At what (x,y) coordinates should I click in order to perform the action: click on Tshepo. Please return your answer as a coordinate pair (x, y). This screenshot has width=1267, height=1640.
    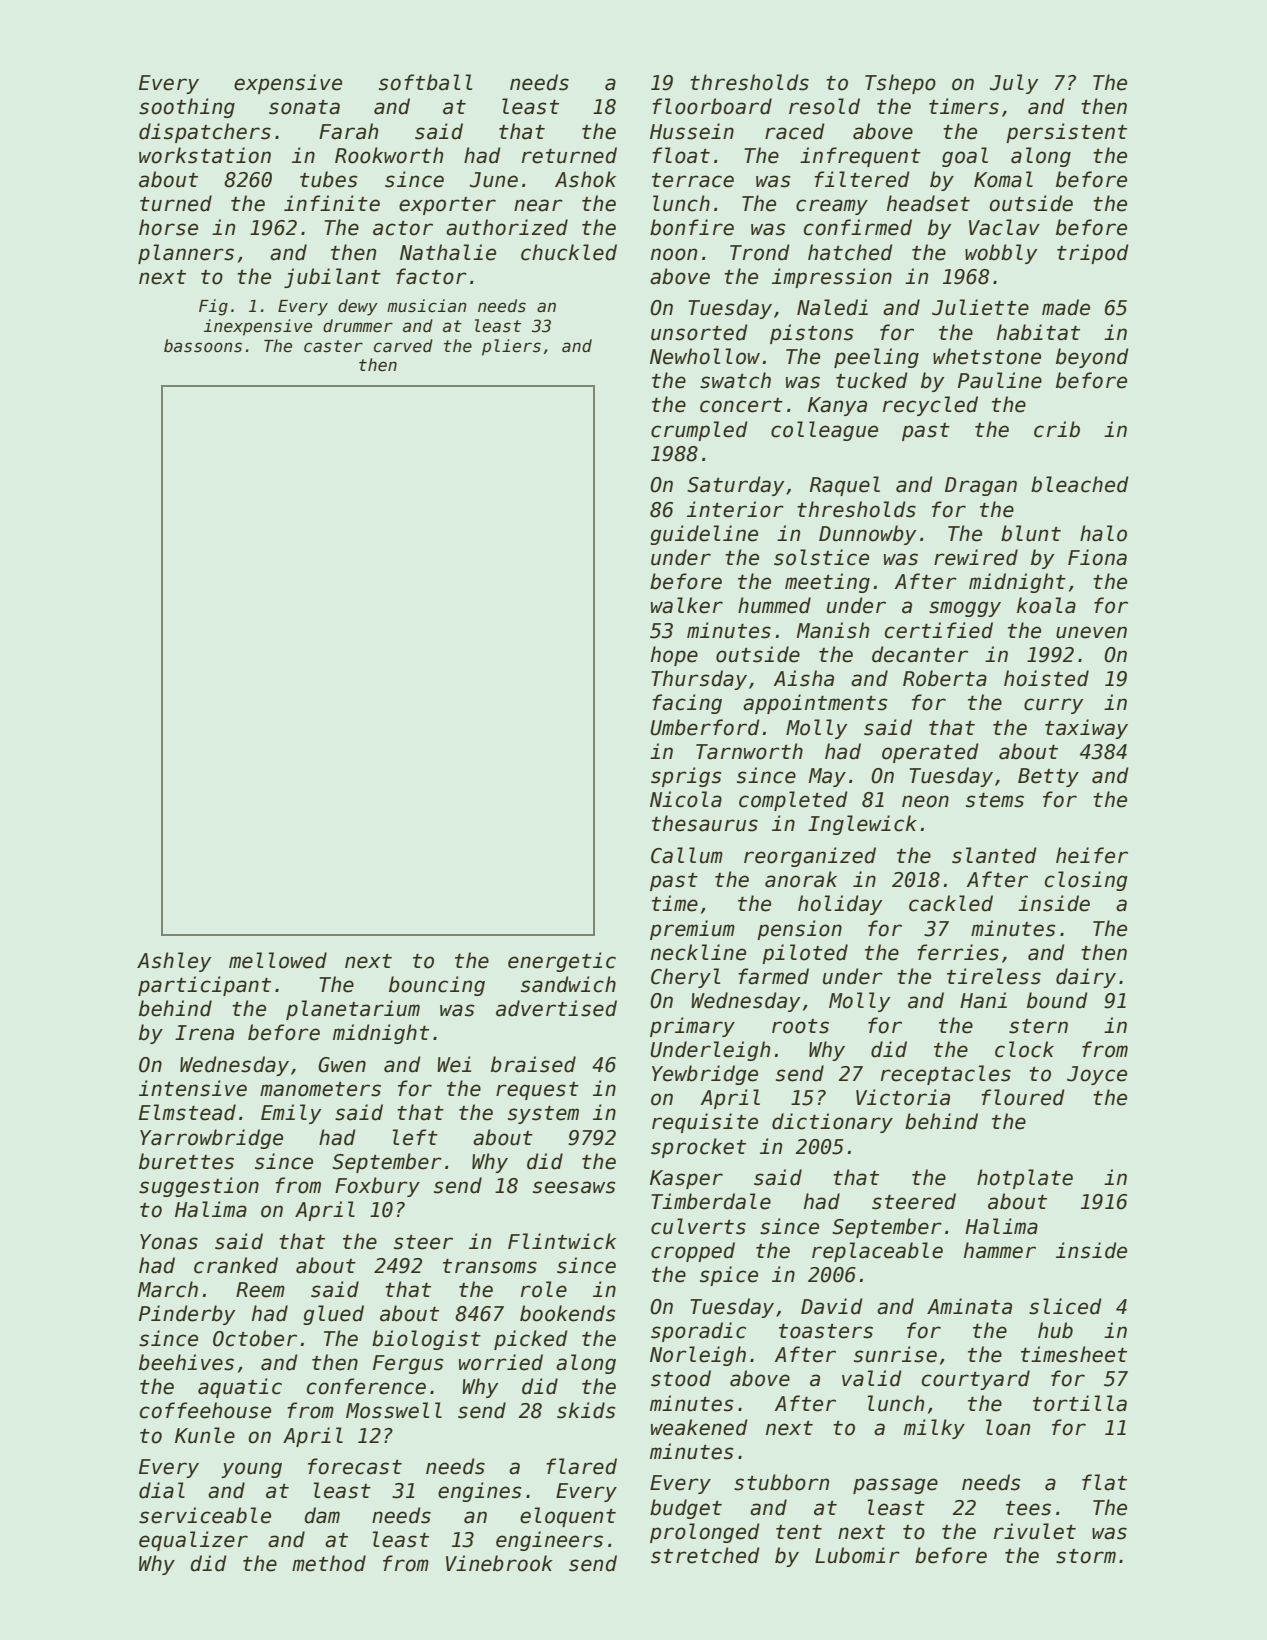
    Looking at the image, I should click on (900, 84).
